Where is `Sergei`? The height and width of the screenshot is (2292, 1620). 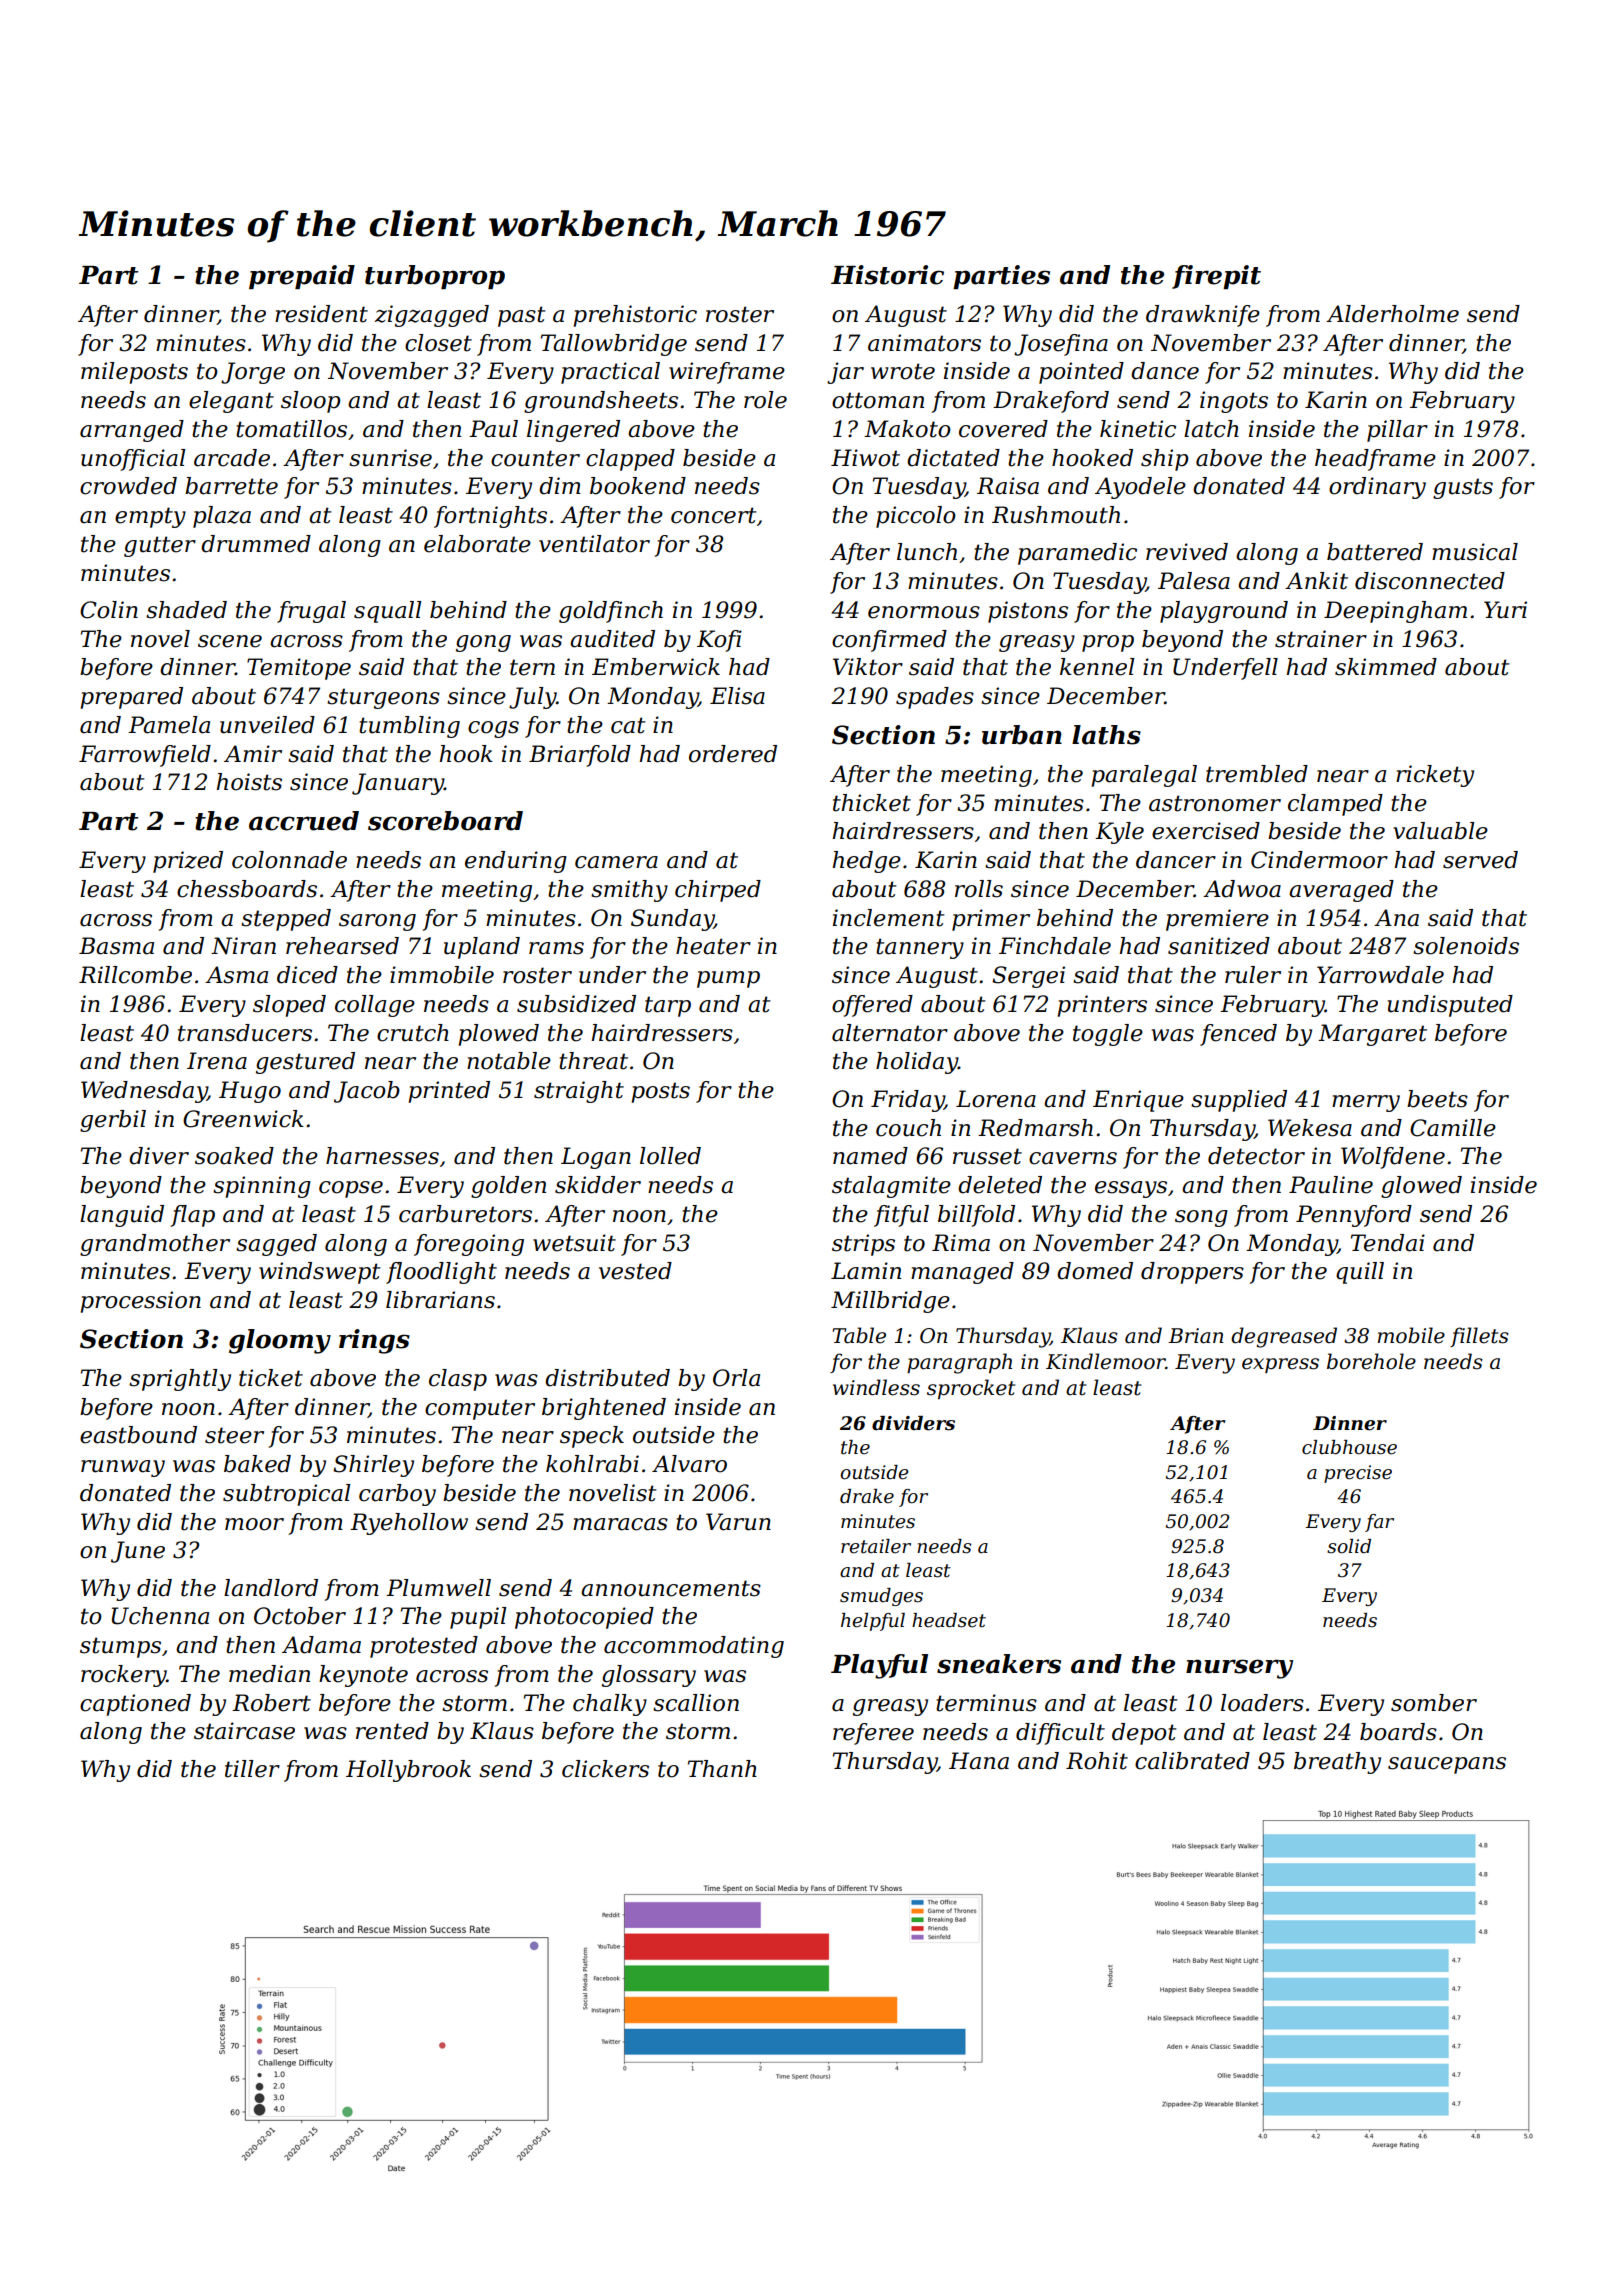 Sergei is located at coordinates (1028, 977).
